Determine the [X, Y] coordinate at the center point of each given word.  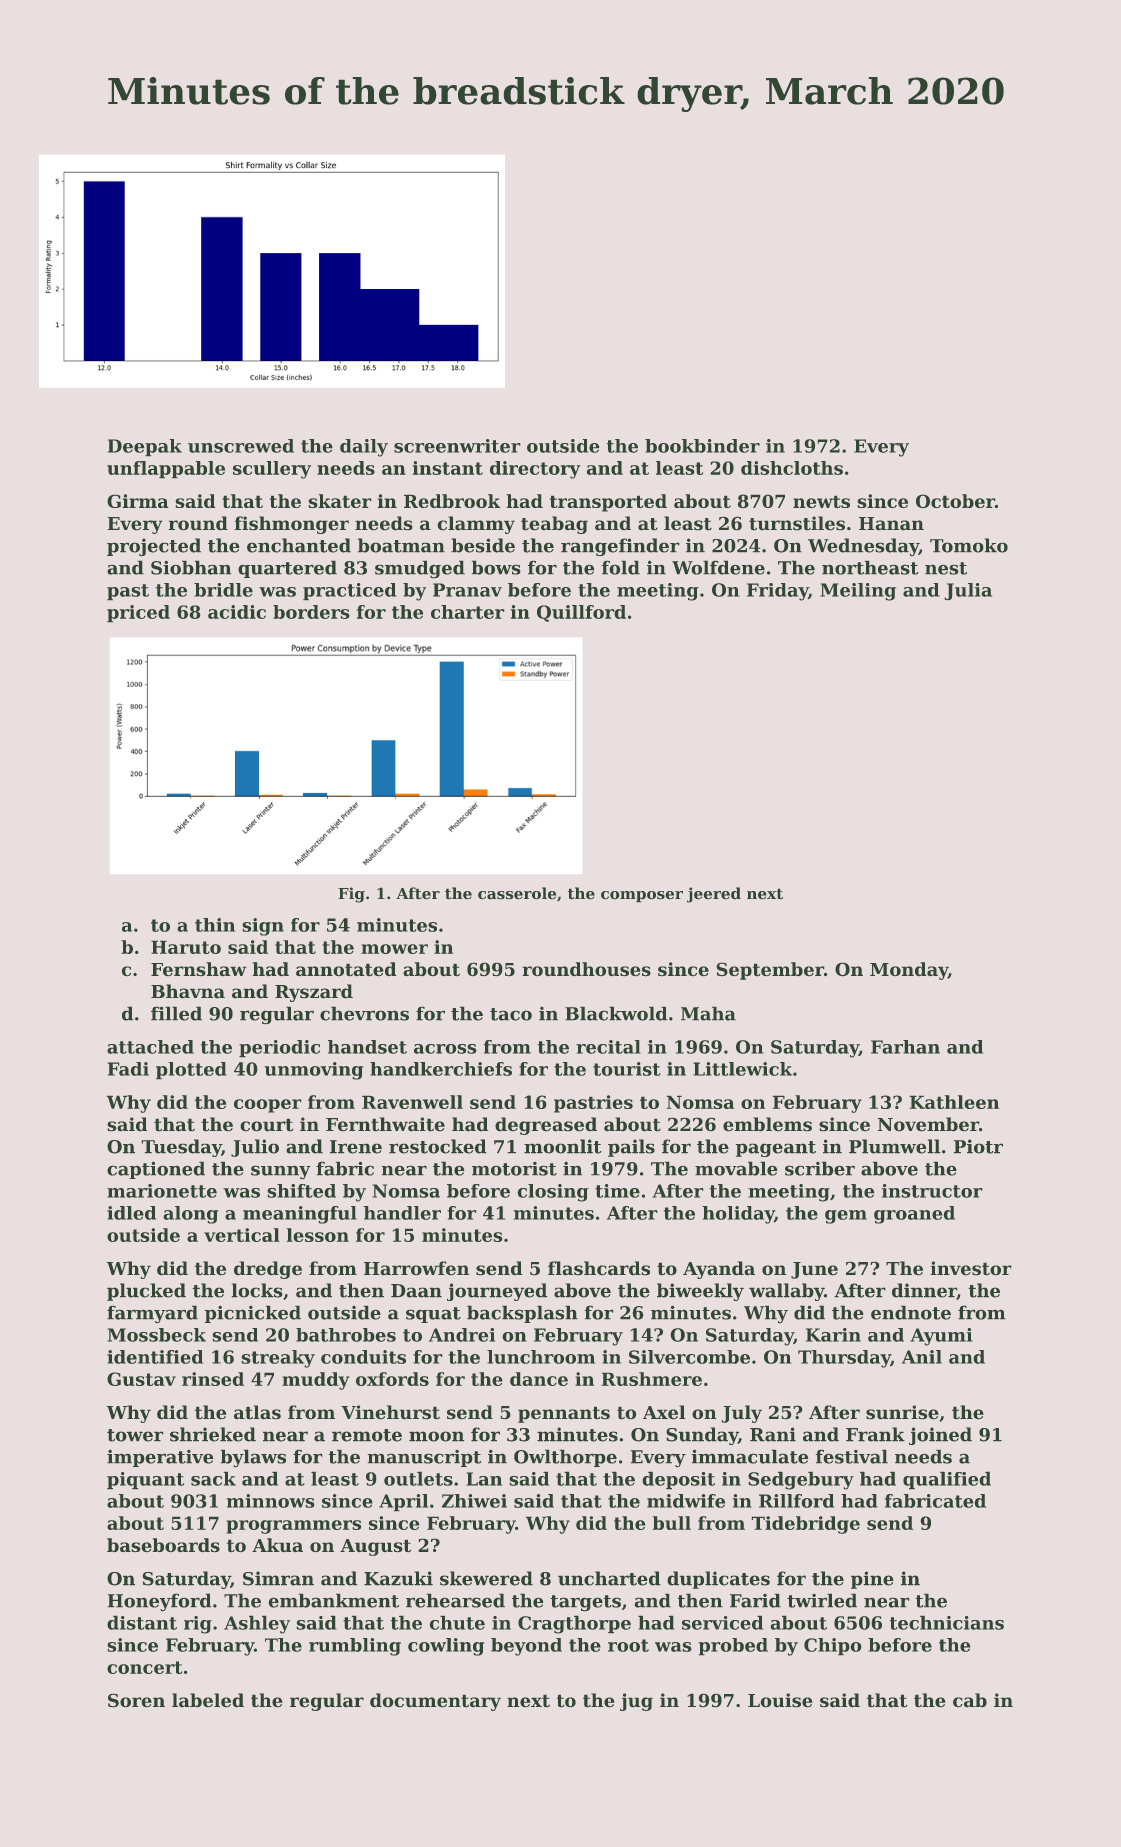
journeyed [497, 1292]
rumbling [355, 1647]
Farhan [905, 1047]
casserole [517, 893]
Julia [968, 591]
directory [535, 470]
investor [971, 1268]
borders [311, 612]
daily [364, 448]
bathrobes [346, 1335]
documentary [435, 1702]
